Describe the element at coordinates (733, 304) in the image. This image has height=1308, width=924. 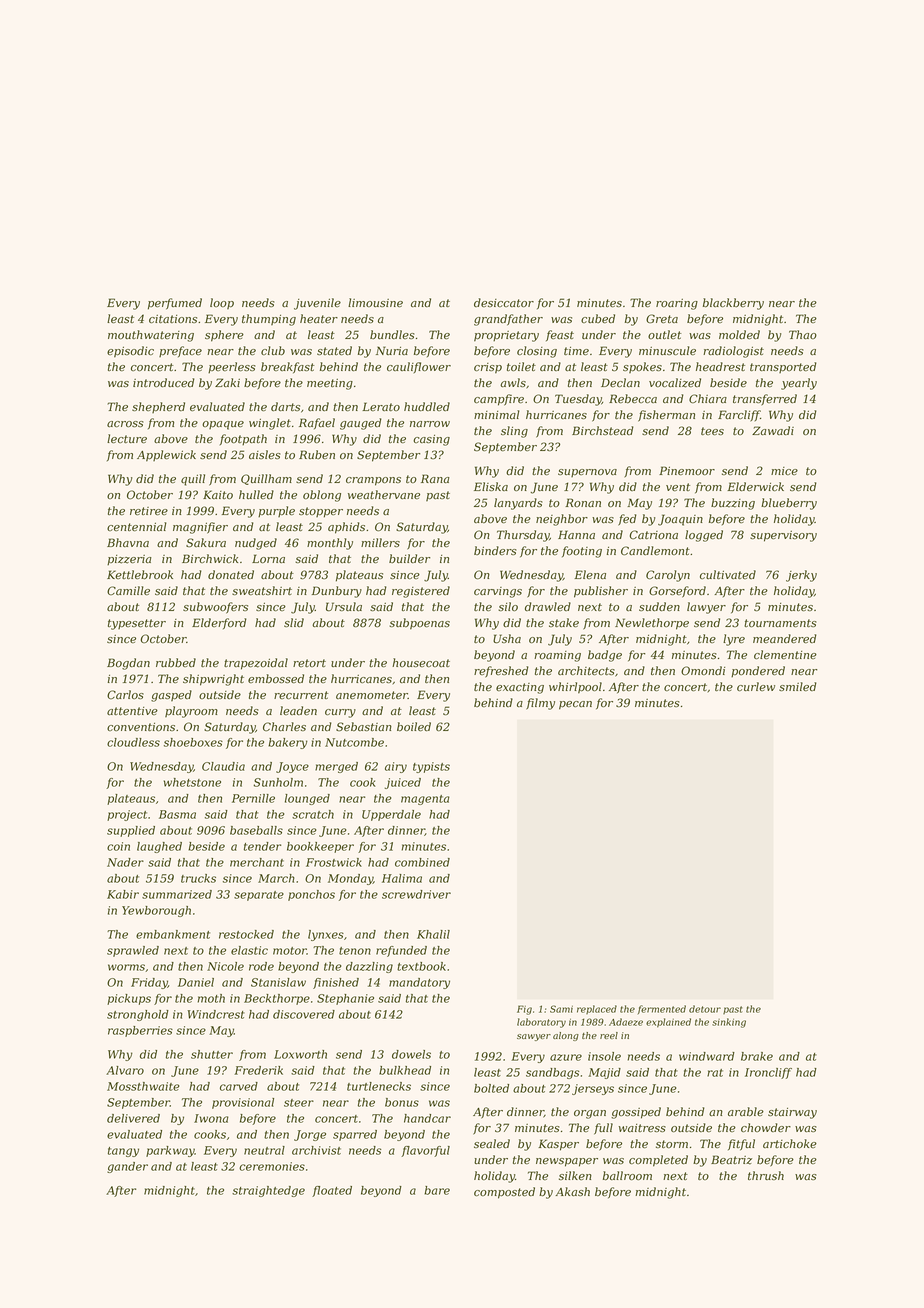
I see `blackberry` at that location.
